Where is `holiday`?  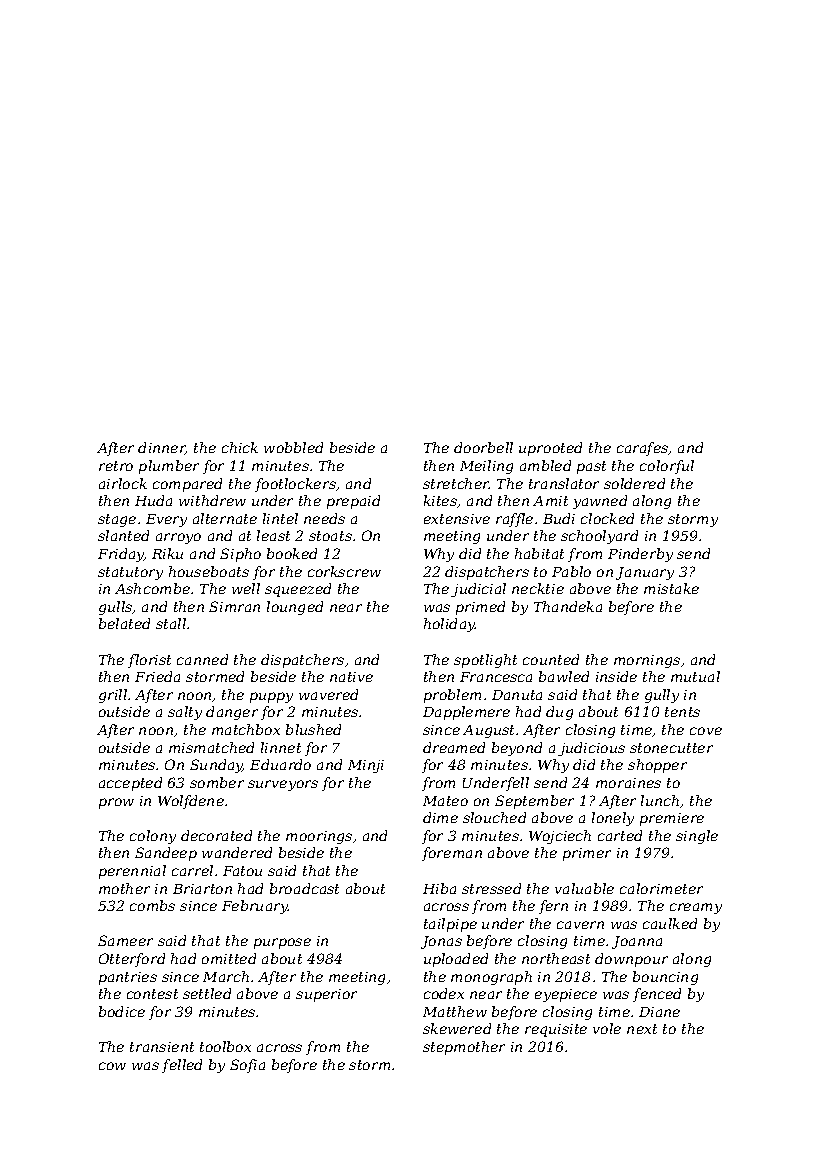 holiday is located at coordinates (449, 625).
